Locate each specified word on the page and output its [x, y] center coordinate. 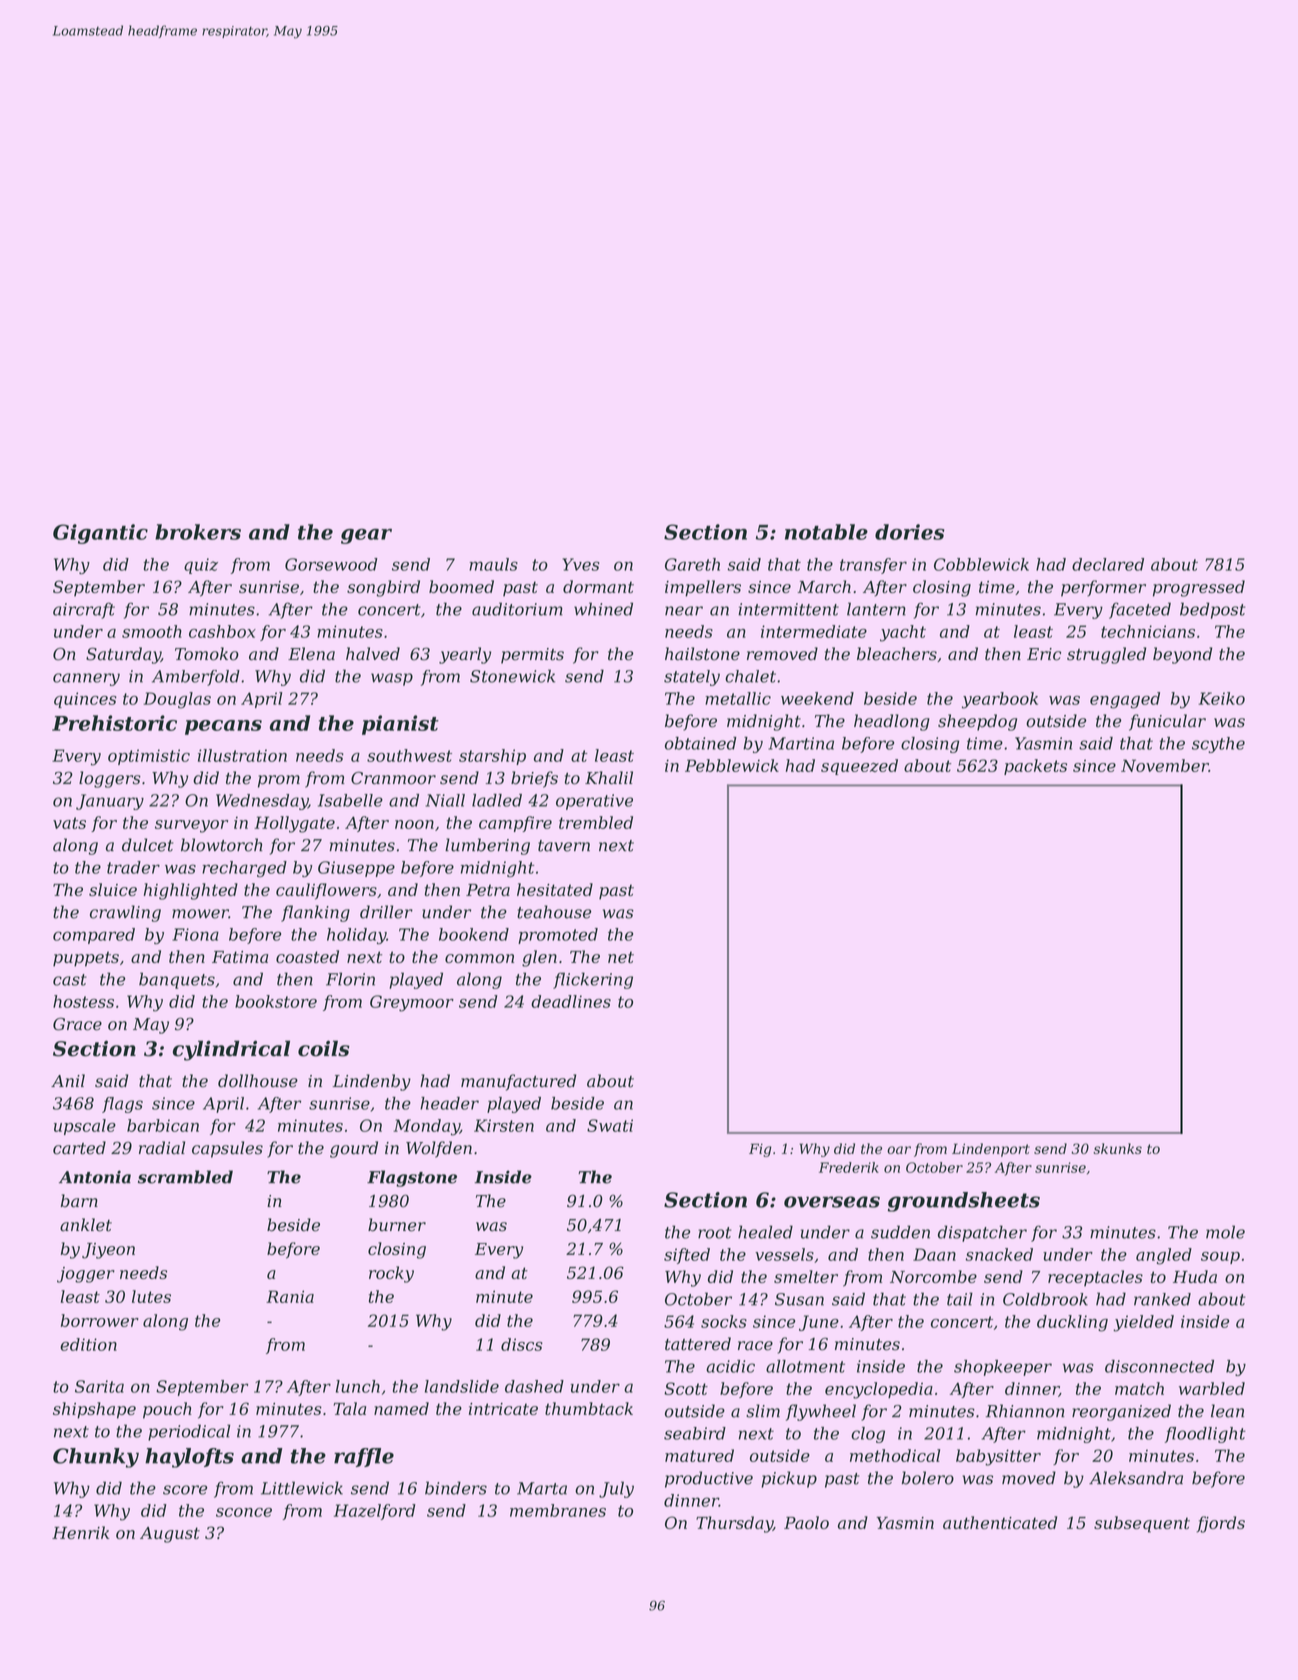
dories [909, 532]
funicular [1167, 722]
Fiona [195, 934]
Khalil [609, 778]
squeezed [859, 767]
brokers [198, 532]
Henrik [81, 1532]
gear [366, 536]
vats [69, 823]
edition [88, 1344]
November [1165, 765]
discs [522, 1344]
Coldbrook [1045, 1299]
